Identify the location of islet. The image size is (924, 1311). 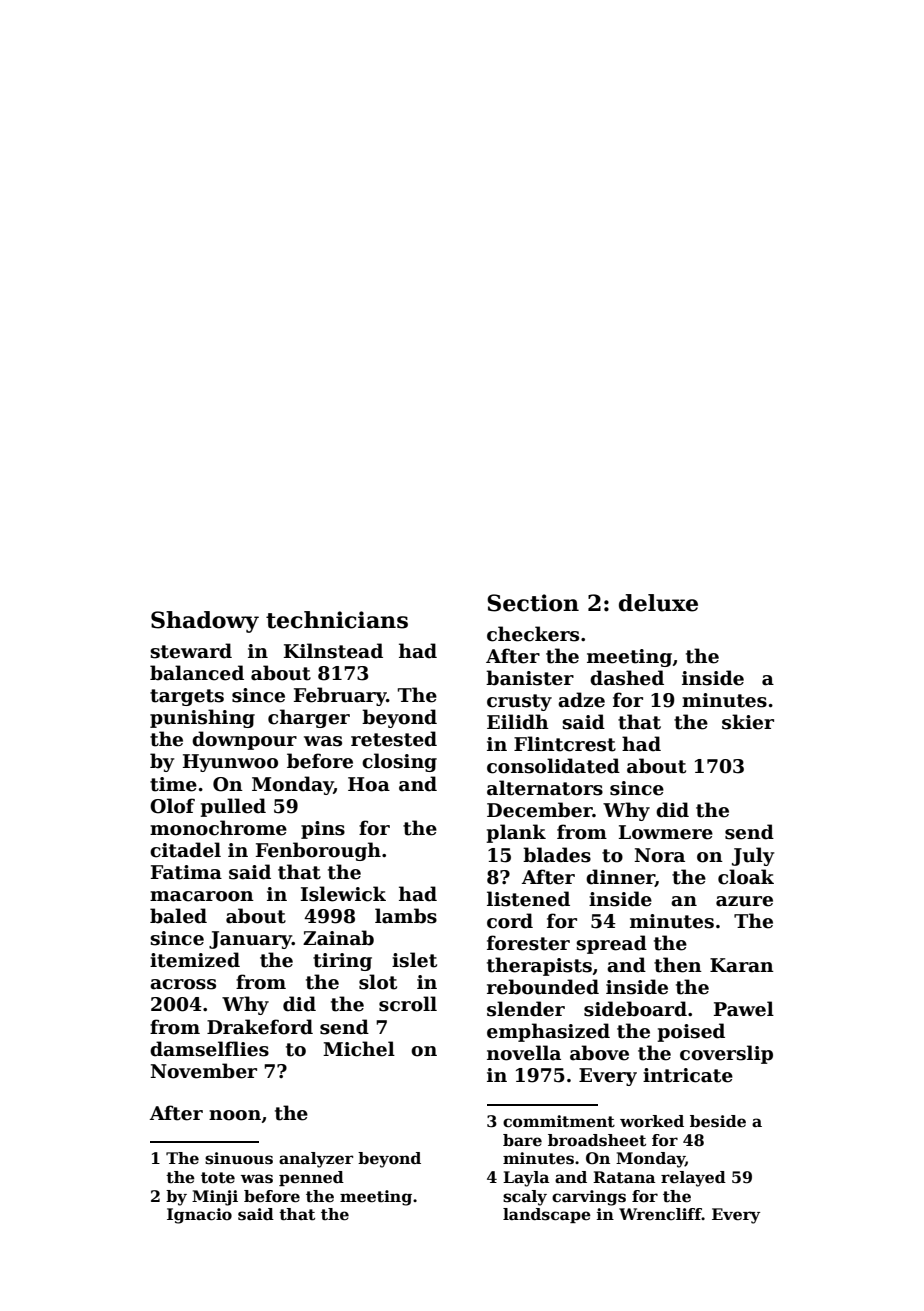
(414, 960).
